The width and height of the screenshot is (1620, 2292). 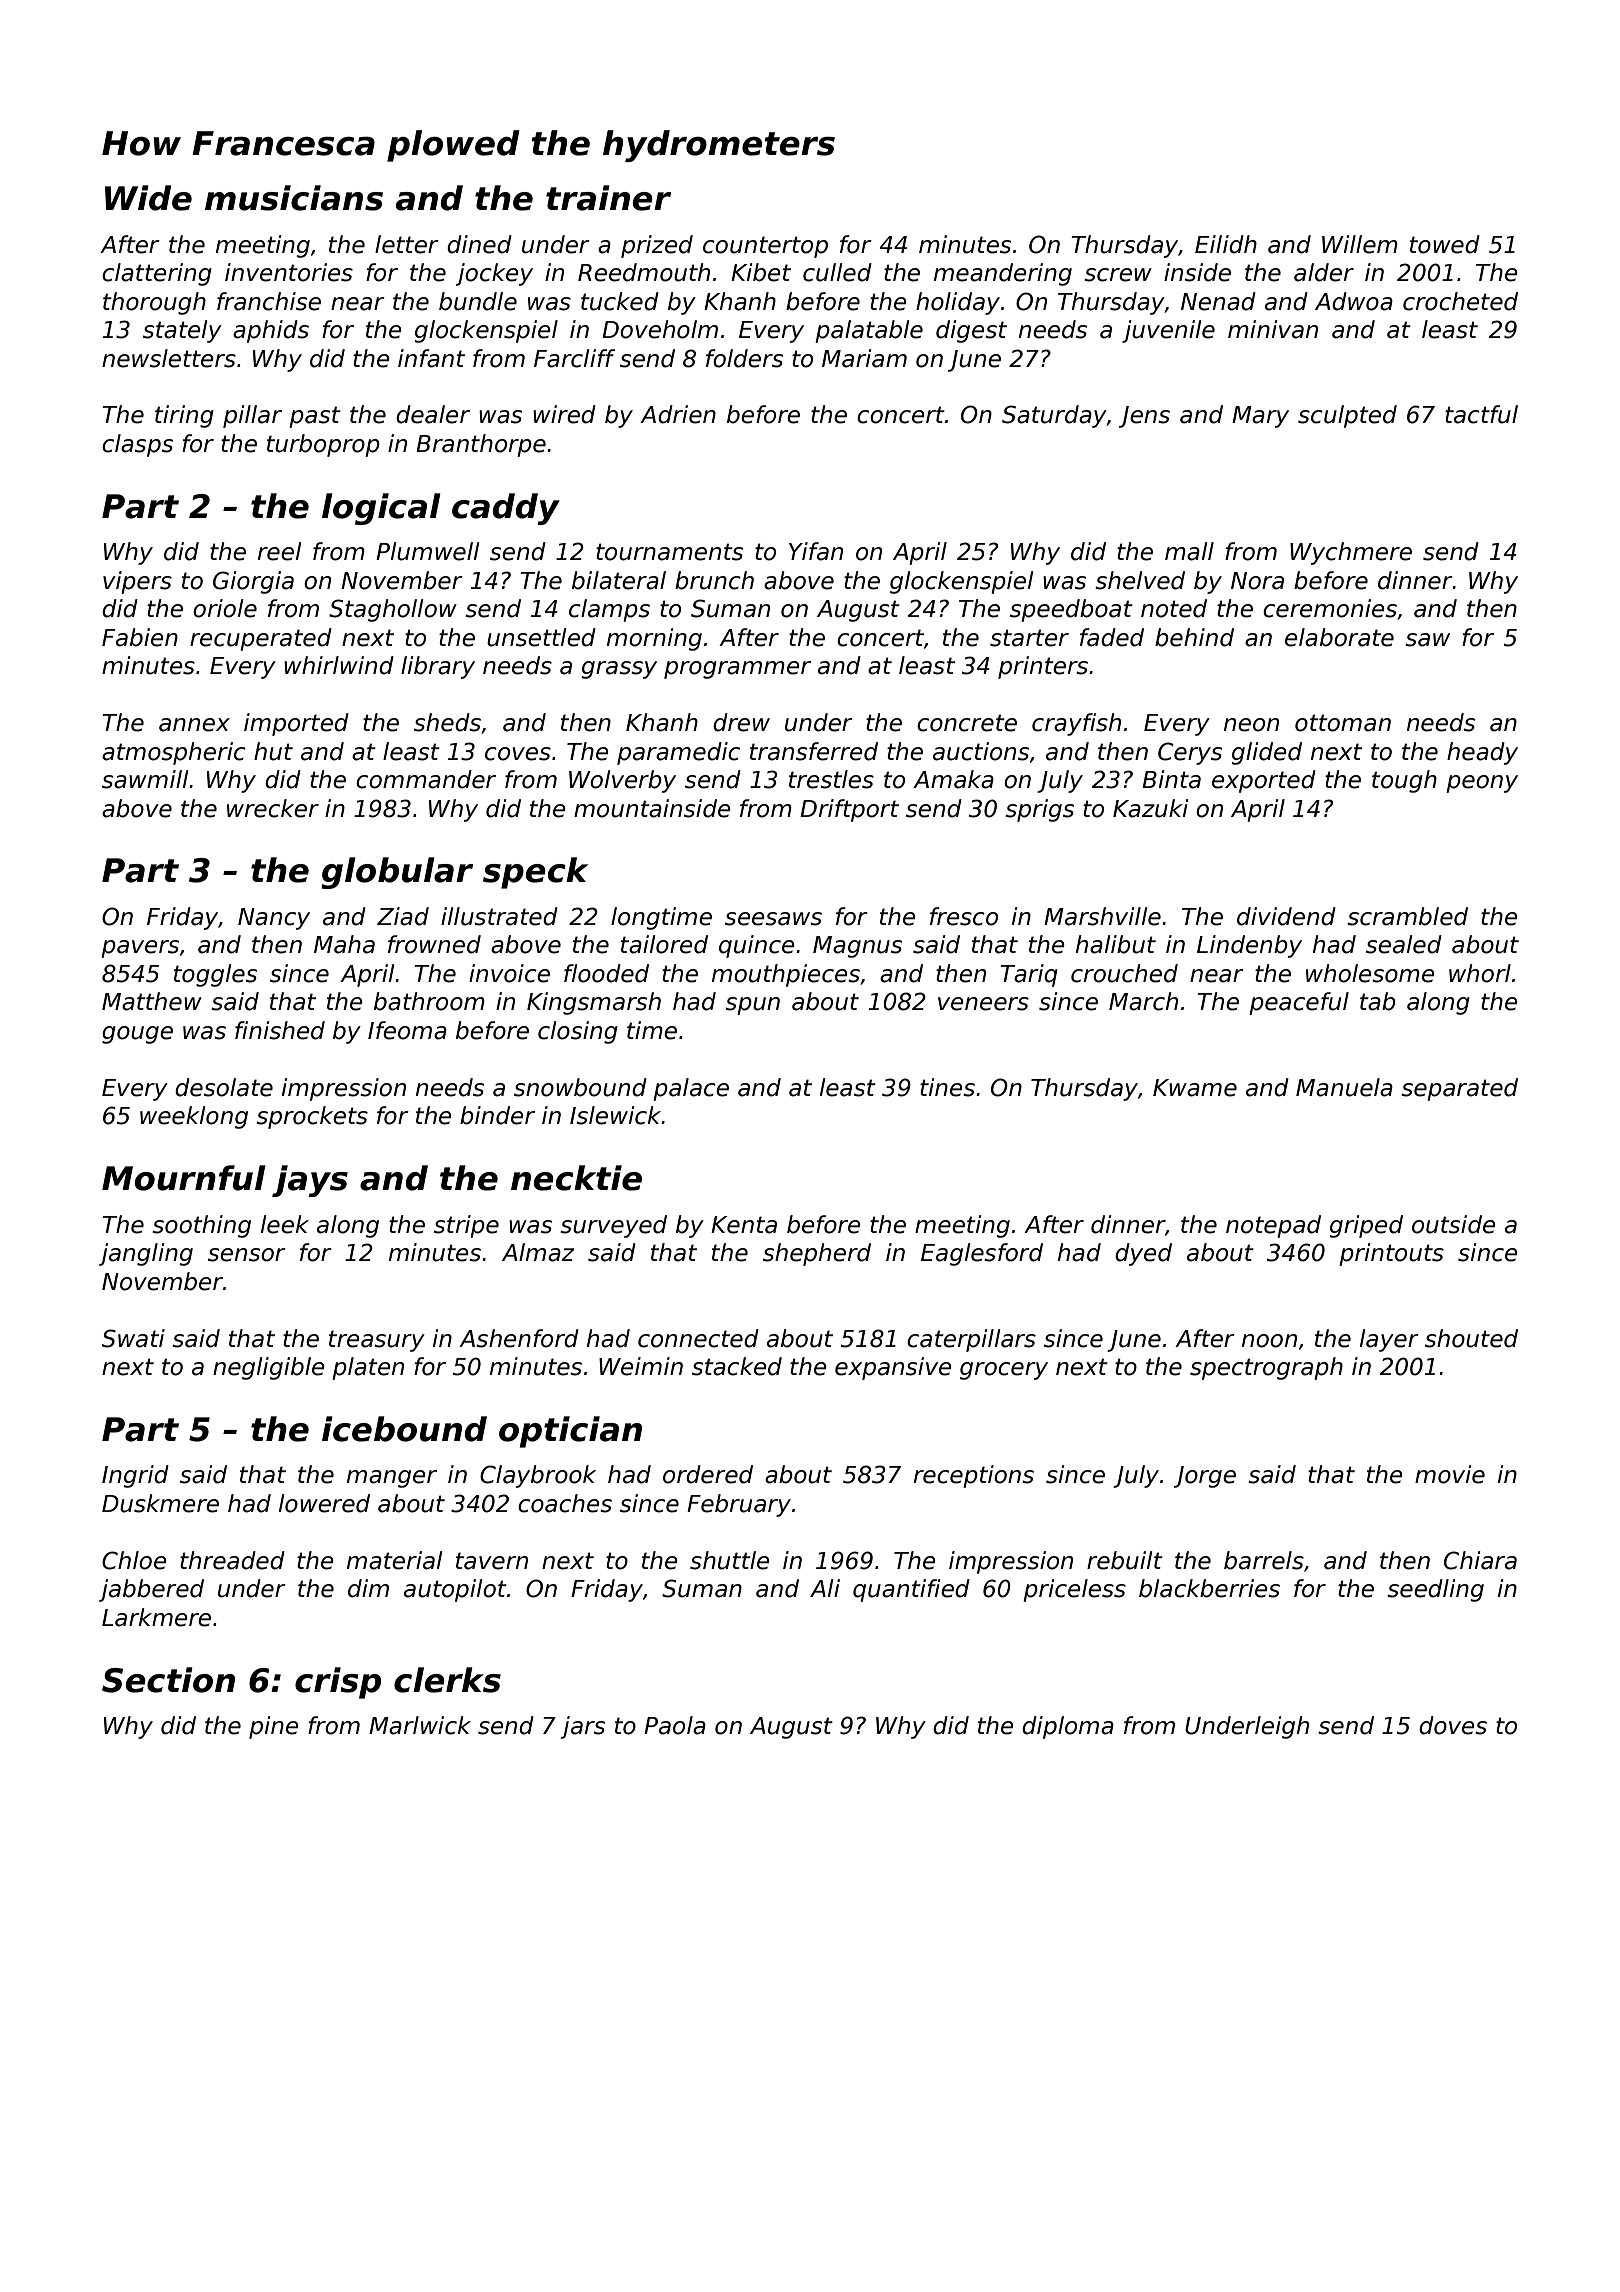 I want to click on speck, so click(x=535, y=873).
